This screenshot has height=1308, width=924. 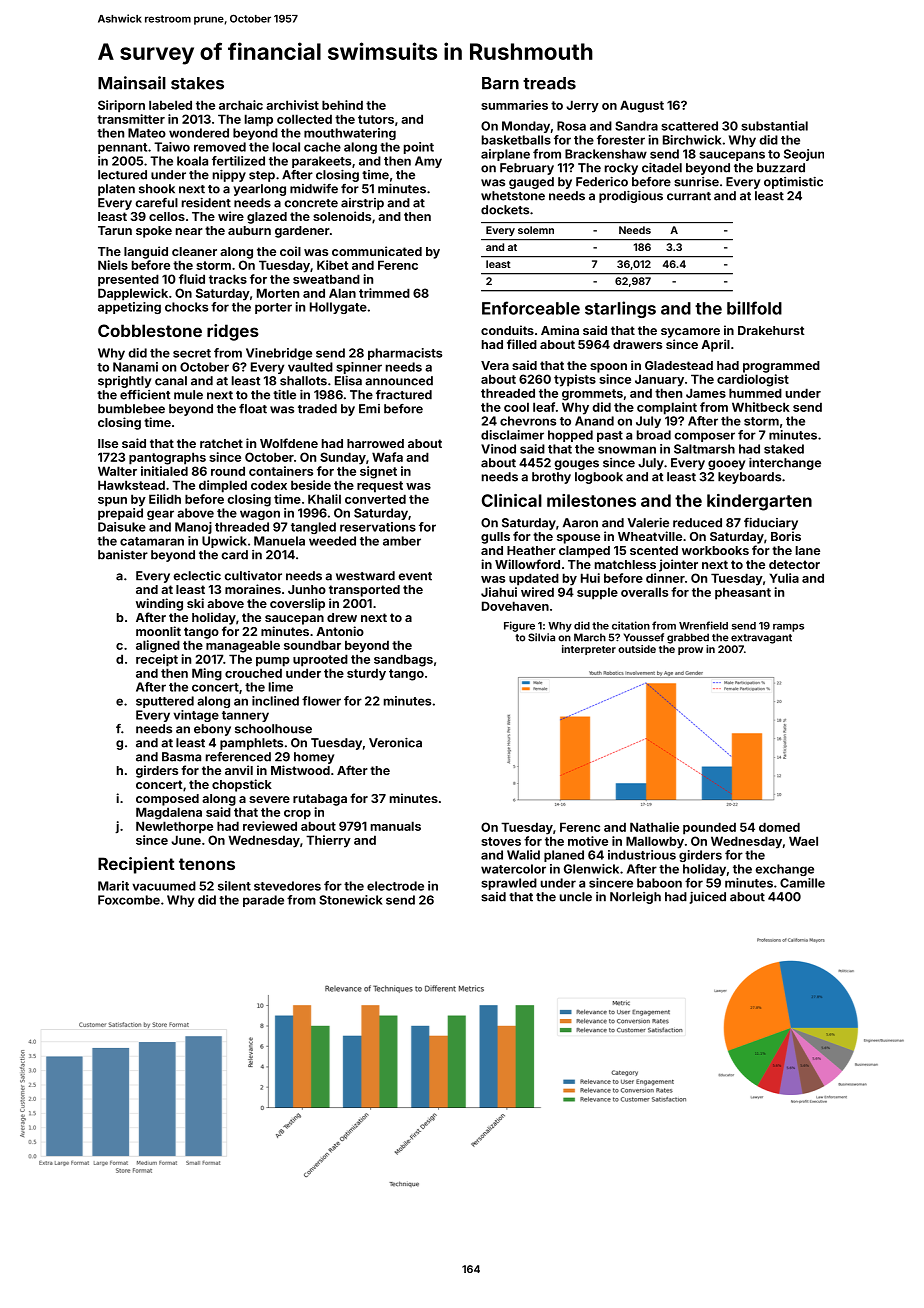 What do you see at coordinates (132, 83) in the screenshot?
I see `Mainsail` at bounding box center [132, 83].
